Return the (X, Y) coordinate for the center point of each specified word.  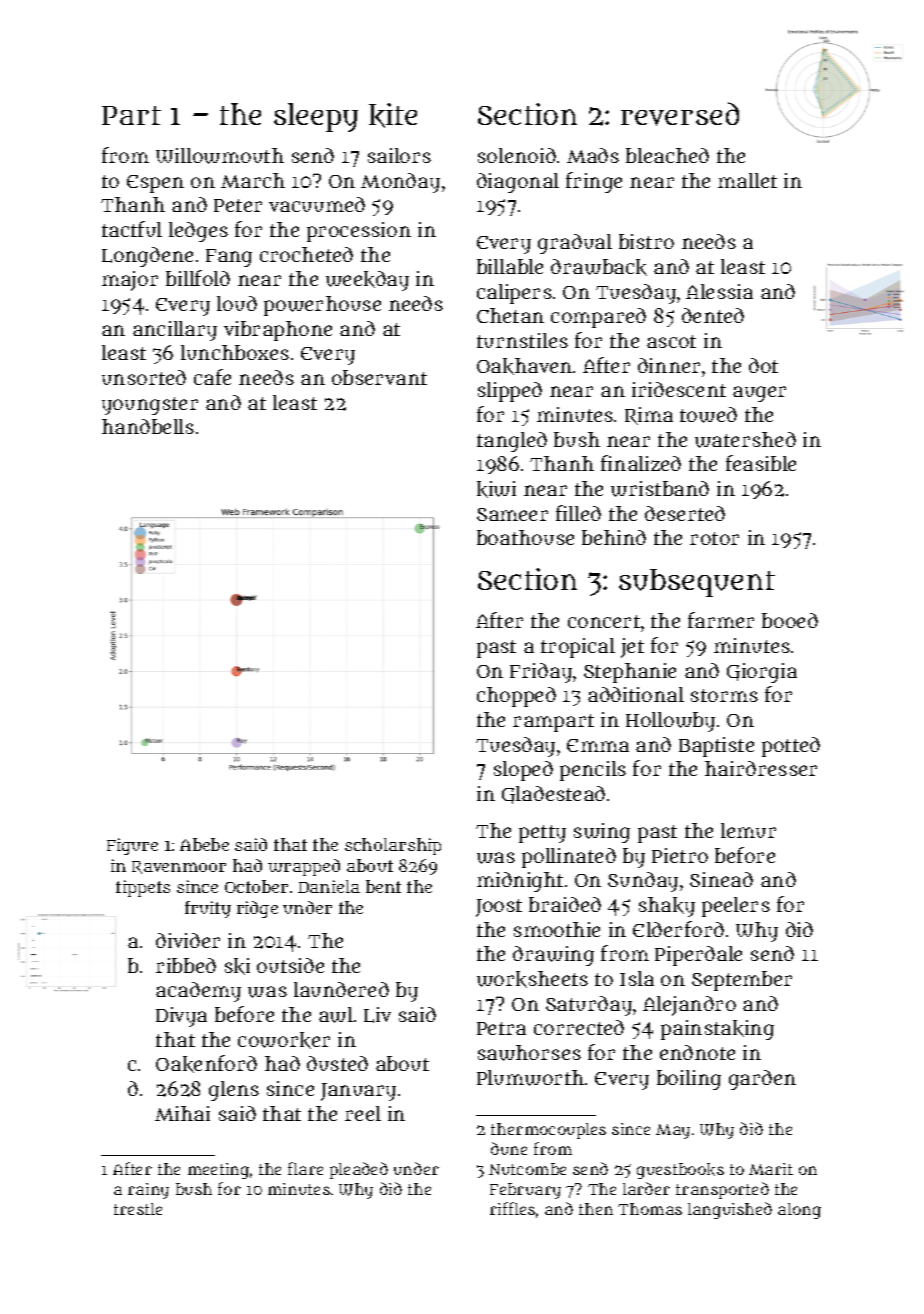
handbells (148, 426)
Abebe (204, 844)
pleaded (359, 1170)
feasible (761, 463)
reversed (680, 114)
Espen (155, 184)
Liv (377, 1015)
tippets (143, 888)
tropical (578, 648)
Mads (593, 155)
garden (762, 1080)
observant (379, 377)
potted (791, 747)
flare (305, 1168)
